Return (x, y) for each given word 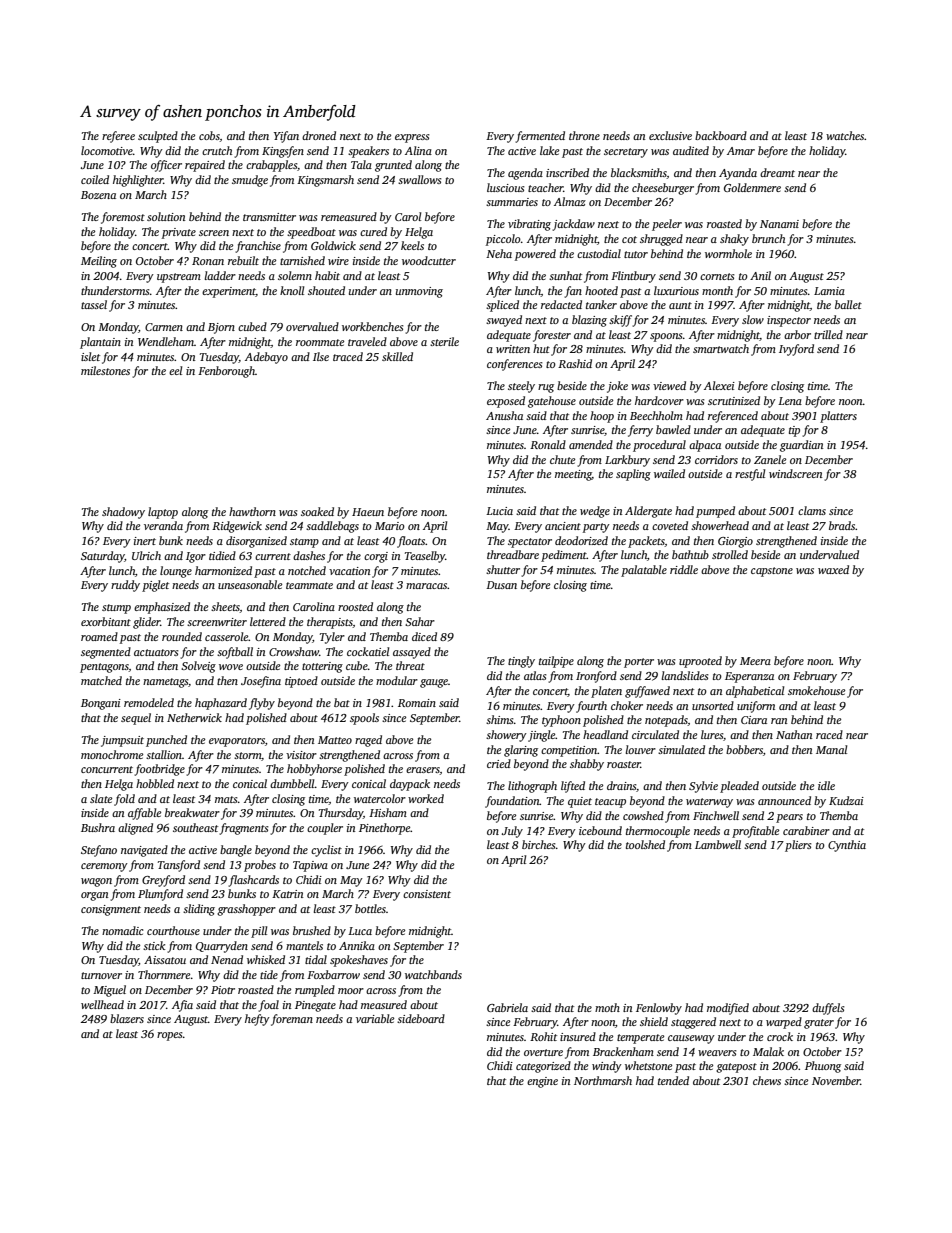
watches (845, 135)
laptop (163, 513)
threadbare (513, 554)
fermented (540, 137)
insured (578, 1036)
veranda (163, 525)
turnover (101, 975)
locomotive (107, 150)
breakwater (192, 812)
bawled (673, 429)
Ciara (754, 720)
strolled (730, 554)
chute (562, 459)
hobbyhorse (314, 770)
